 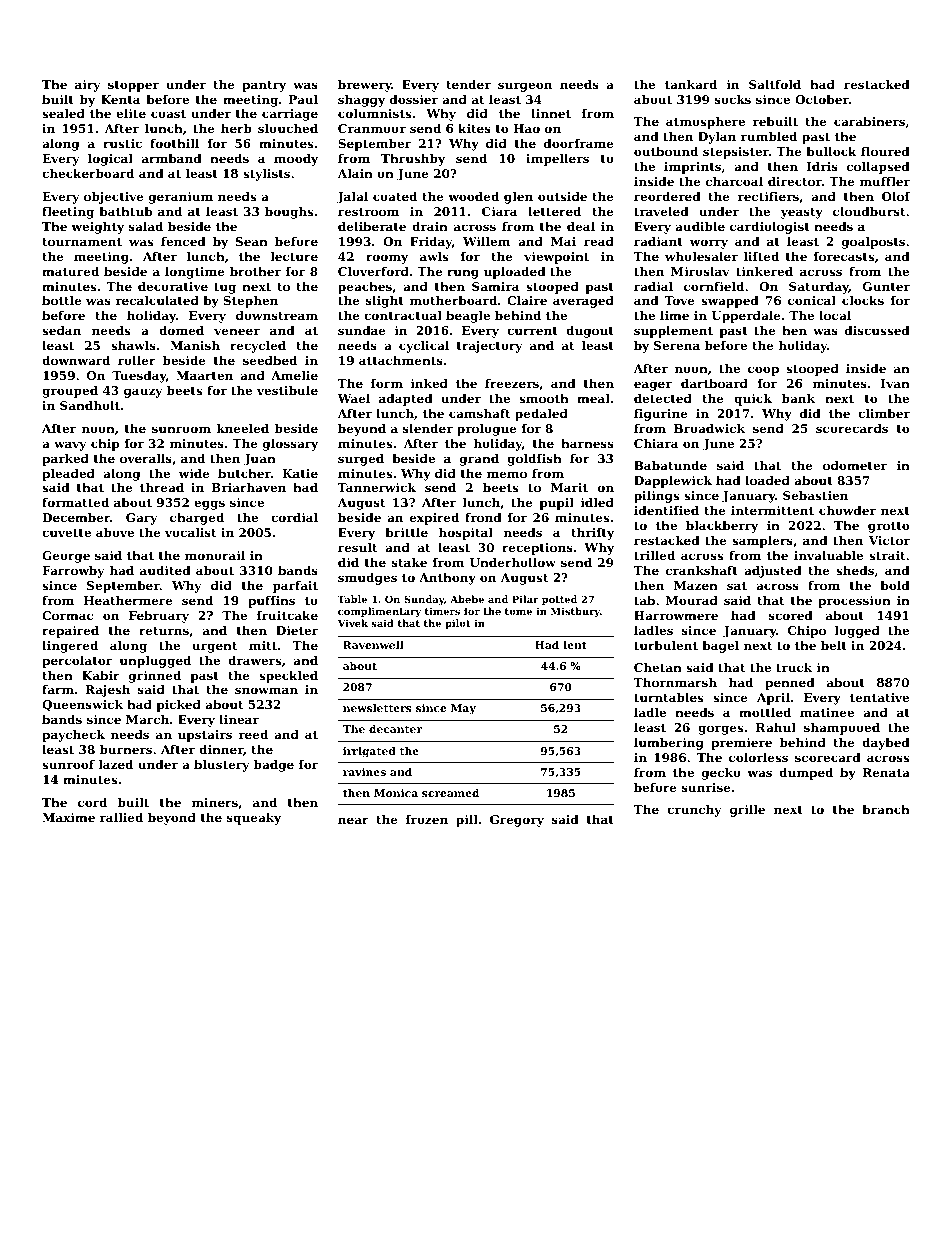 What do you see at coordinates (885, 151) in the screenshot?
I see `floured` at bounding box center [885, 151].
